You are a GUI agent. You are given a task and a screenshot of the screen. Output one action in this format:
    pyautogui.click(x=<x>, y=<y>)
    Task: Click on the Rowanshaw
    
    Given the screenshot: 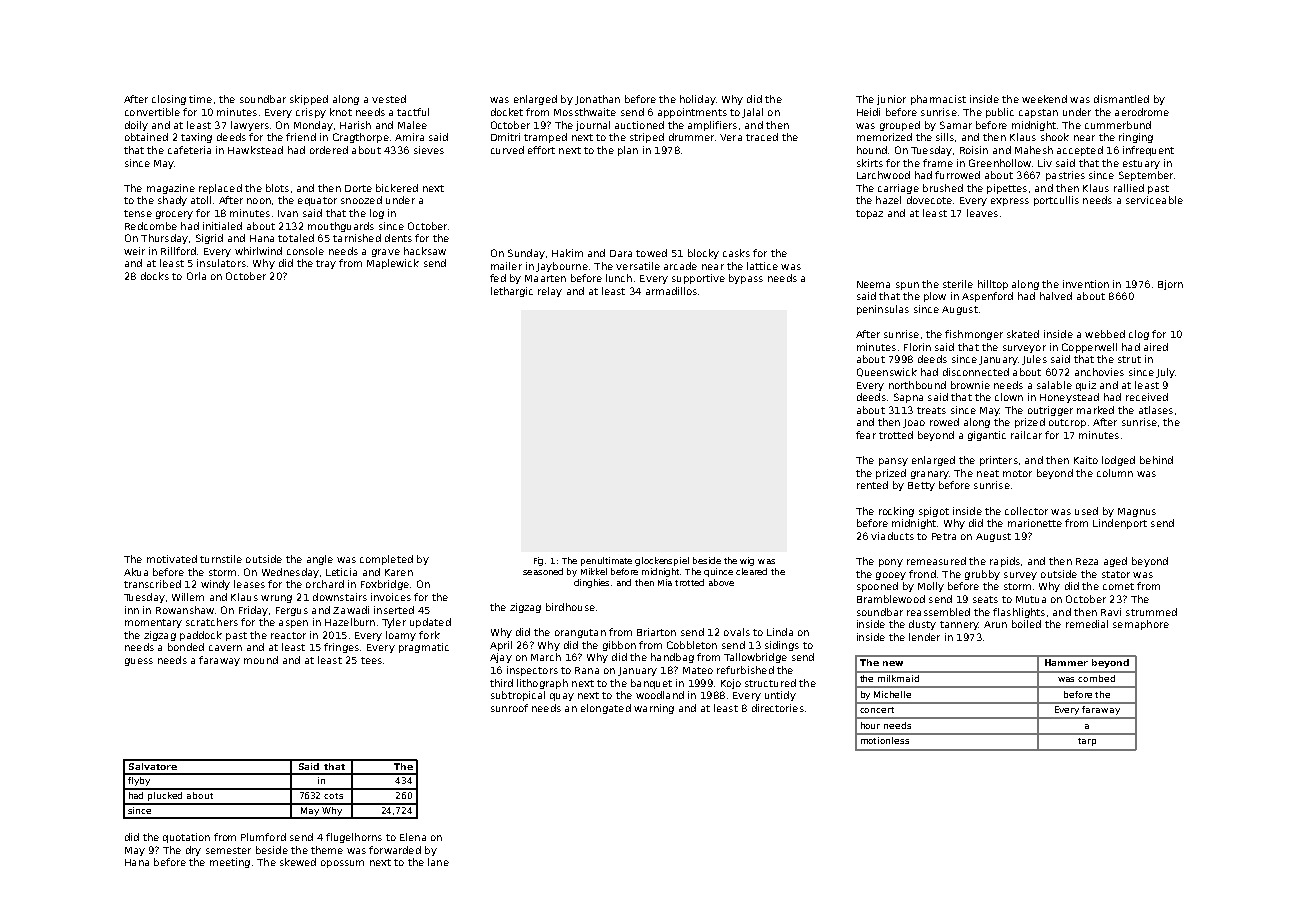 What is the action you would take?
    pyautogui.click(x=185, y=610)
